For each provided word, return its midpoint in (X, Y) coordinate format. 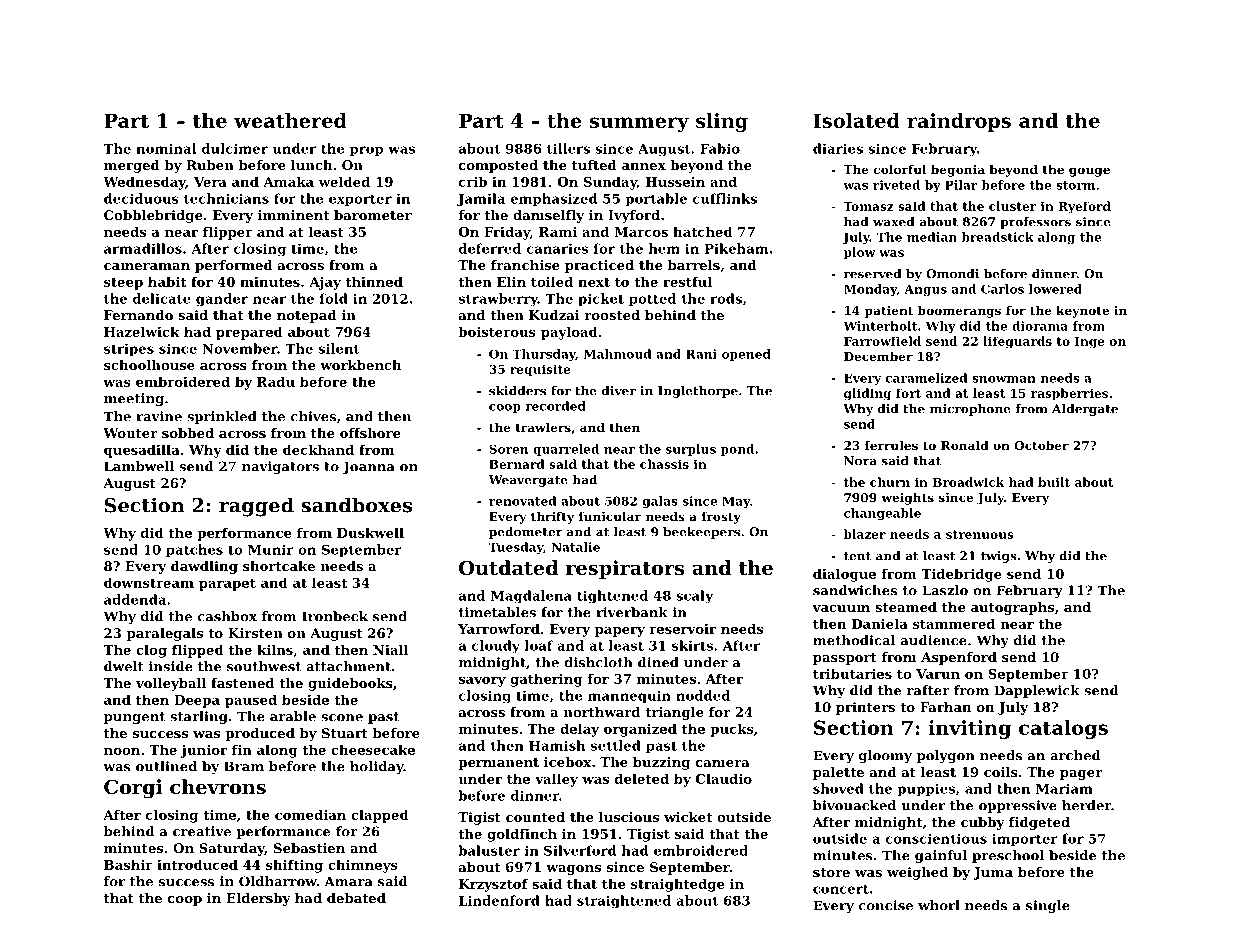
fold (334, 298)
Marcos (641, 232)
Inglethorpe (698, 392)
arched (1075, 755)
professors (1035, 223)
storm (1075, 185)
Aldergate (1085, 410)
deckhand (318, 449)
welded (344, 181)
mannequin (629, 696)
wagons (573, 870)
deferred (490, 248)
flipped (198, 651)
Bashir (128, 864)
